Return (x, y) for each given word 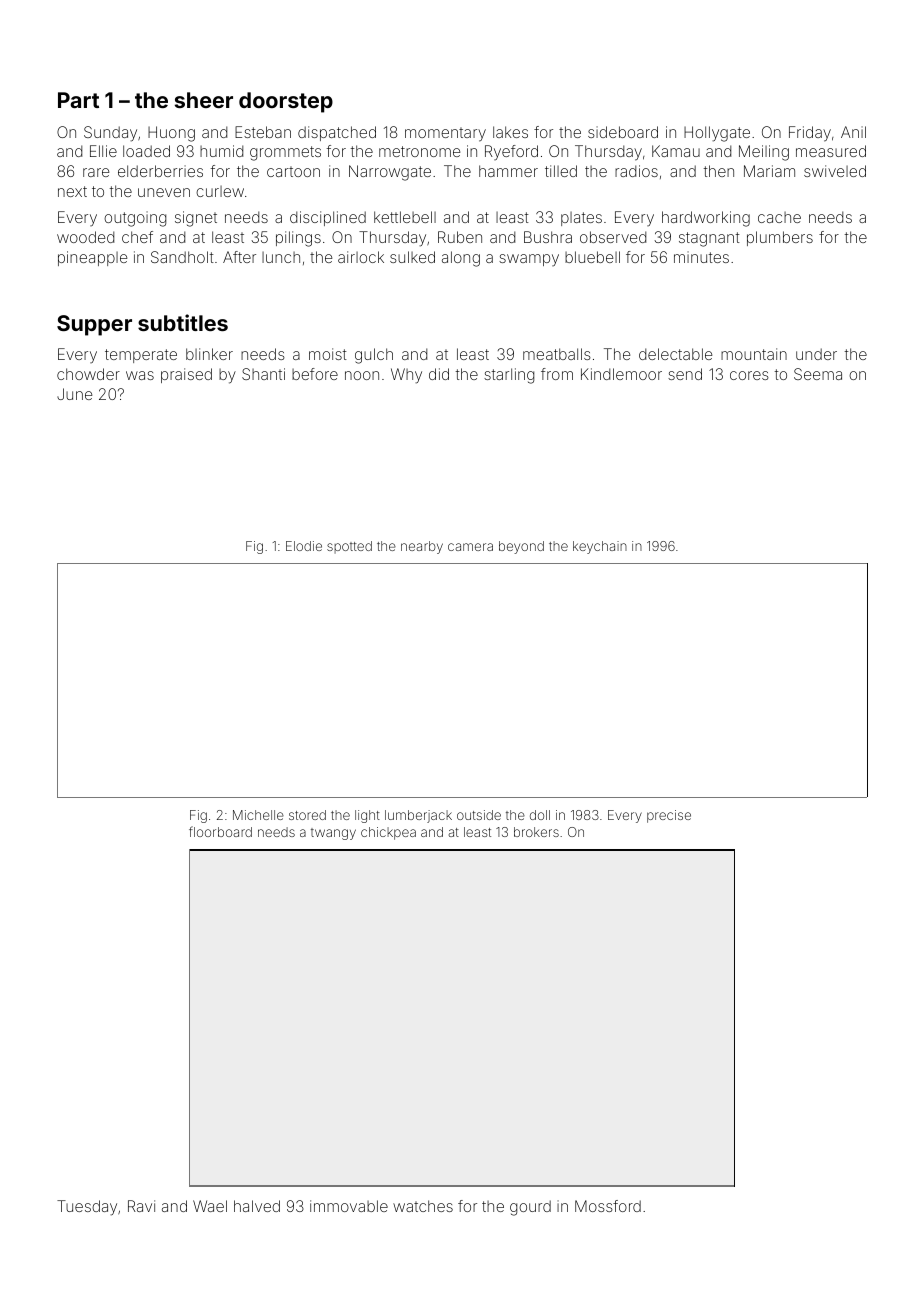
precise (669, 816)
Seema (818, 374)
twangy (333, 834)
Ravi (141, 1206)
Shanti (263, 374)
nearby (422, 547)
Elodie (304, 546)
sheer (204, 100)
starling (509, 376)
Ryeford (511, 152)
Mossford (608, 1206)
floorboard (220, 831)
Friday (810, 134)
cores (749, 375)
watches (423, 1206)
